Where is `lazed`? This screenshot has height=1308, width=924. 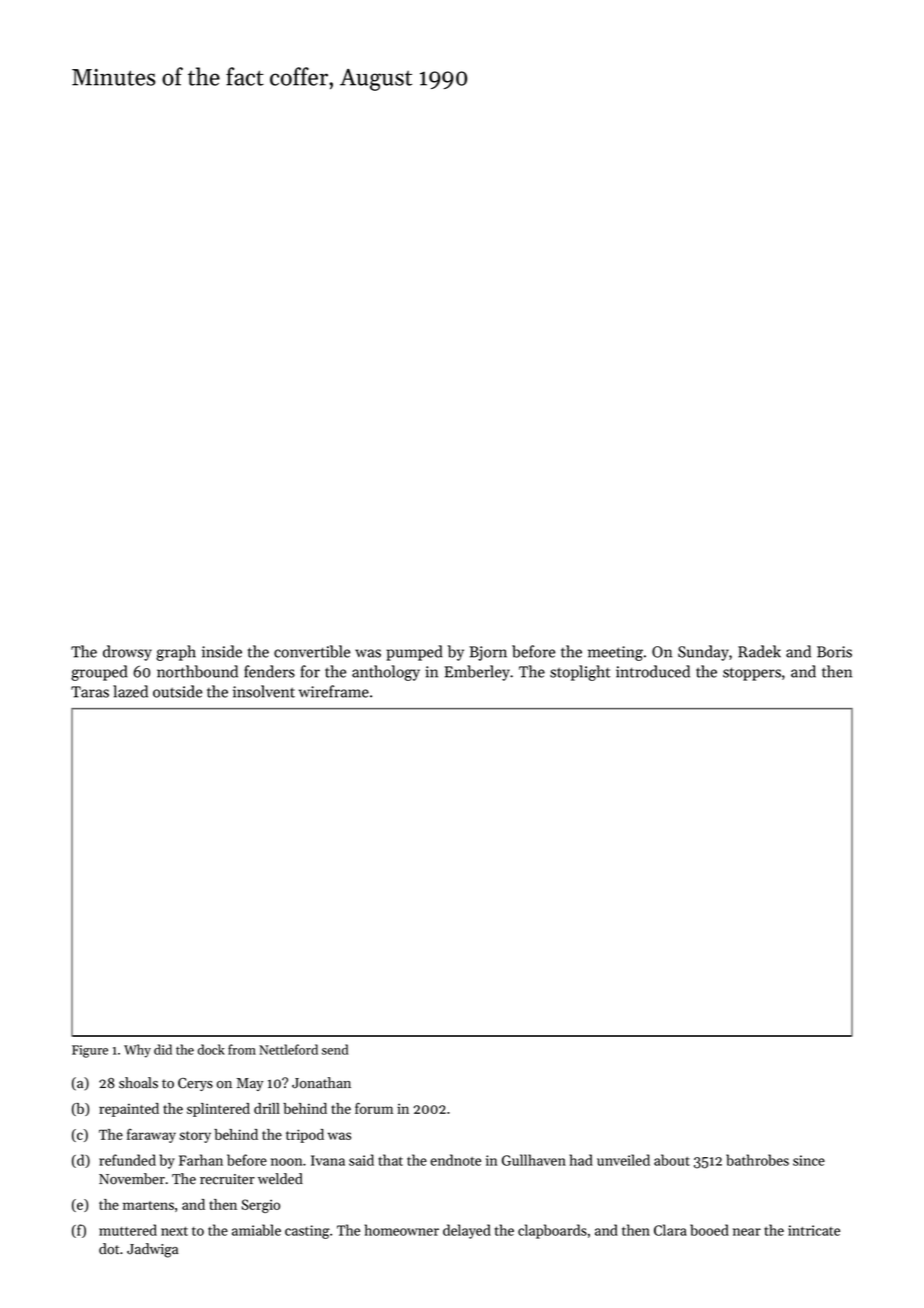
lazed is located at coordinates (130, 691).
